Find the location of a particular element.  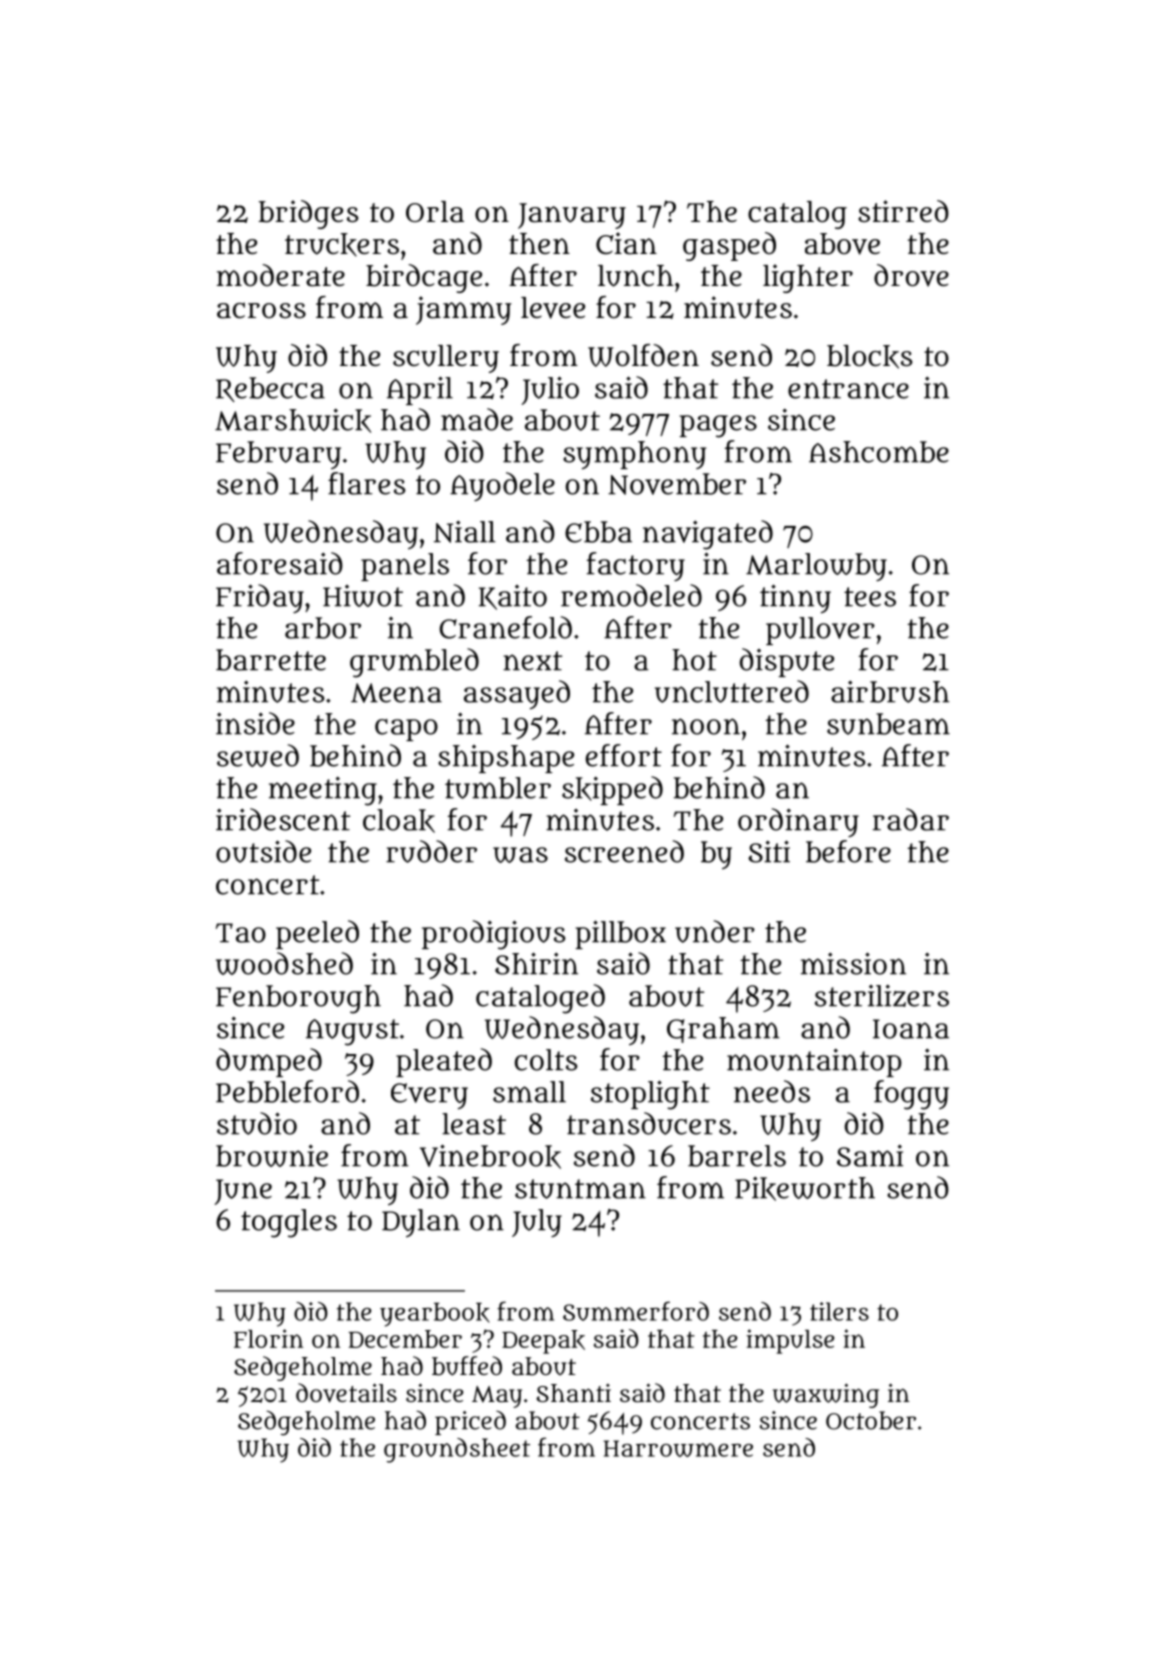

barrette is located at coordinates (271, 660).
